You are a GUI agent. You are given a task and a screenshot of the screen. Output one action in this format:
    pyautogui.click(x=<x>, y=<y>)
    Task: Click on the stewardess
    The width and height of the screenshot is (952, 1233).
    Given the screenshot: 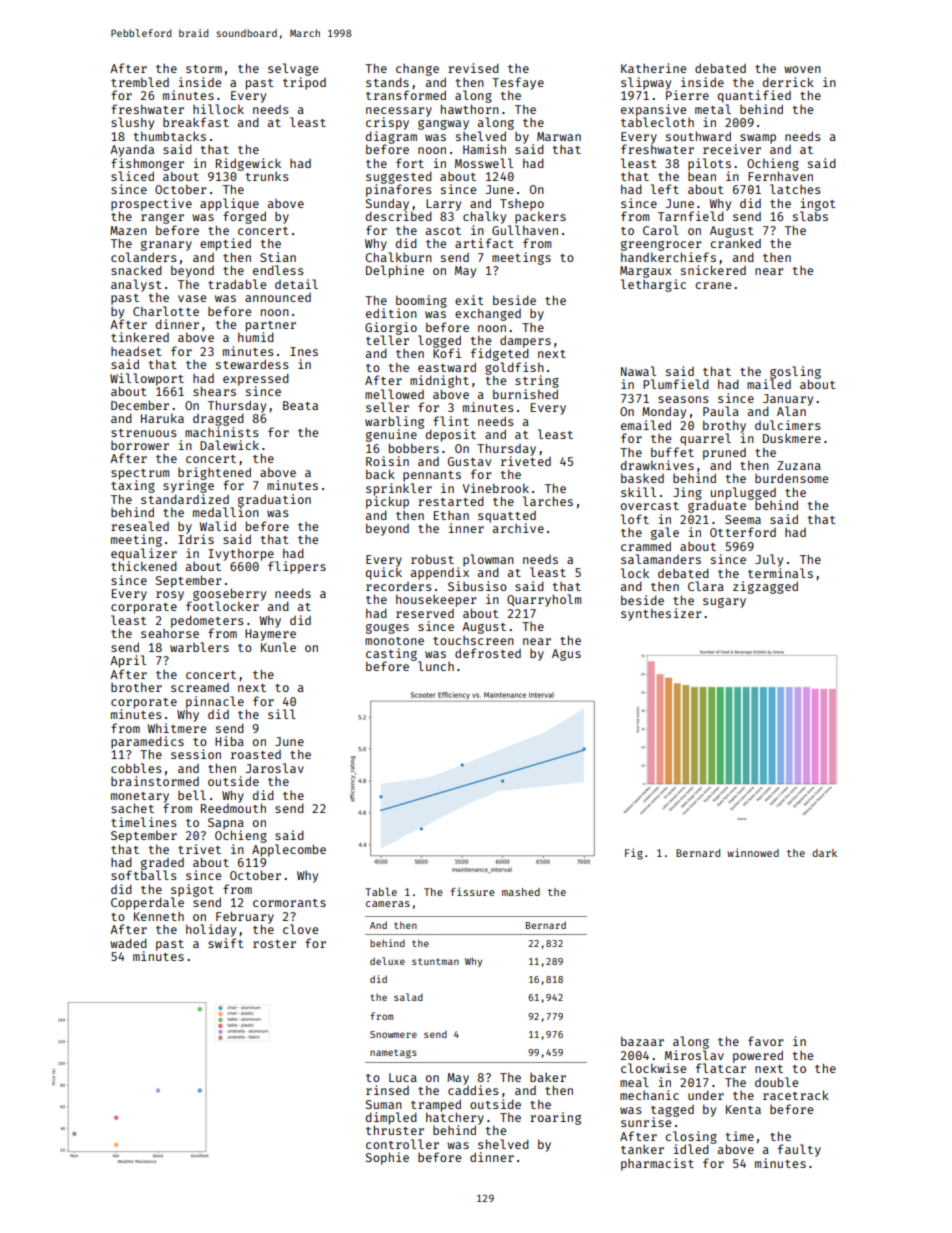 What is the action you would take?
    pyautogui.click(x=252, y=364)
